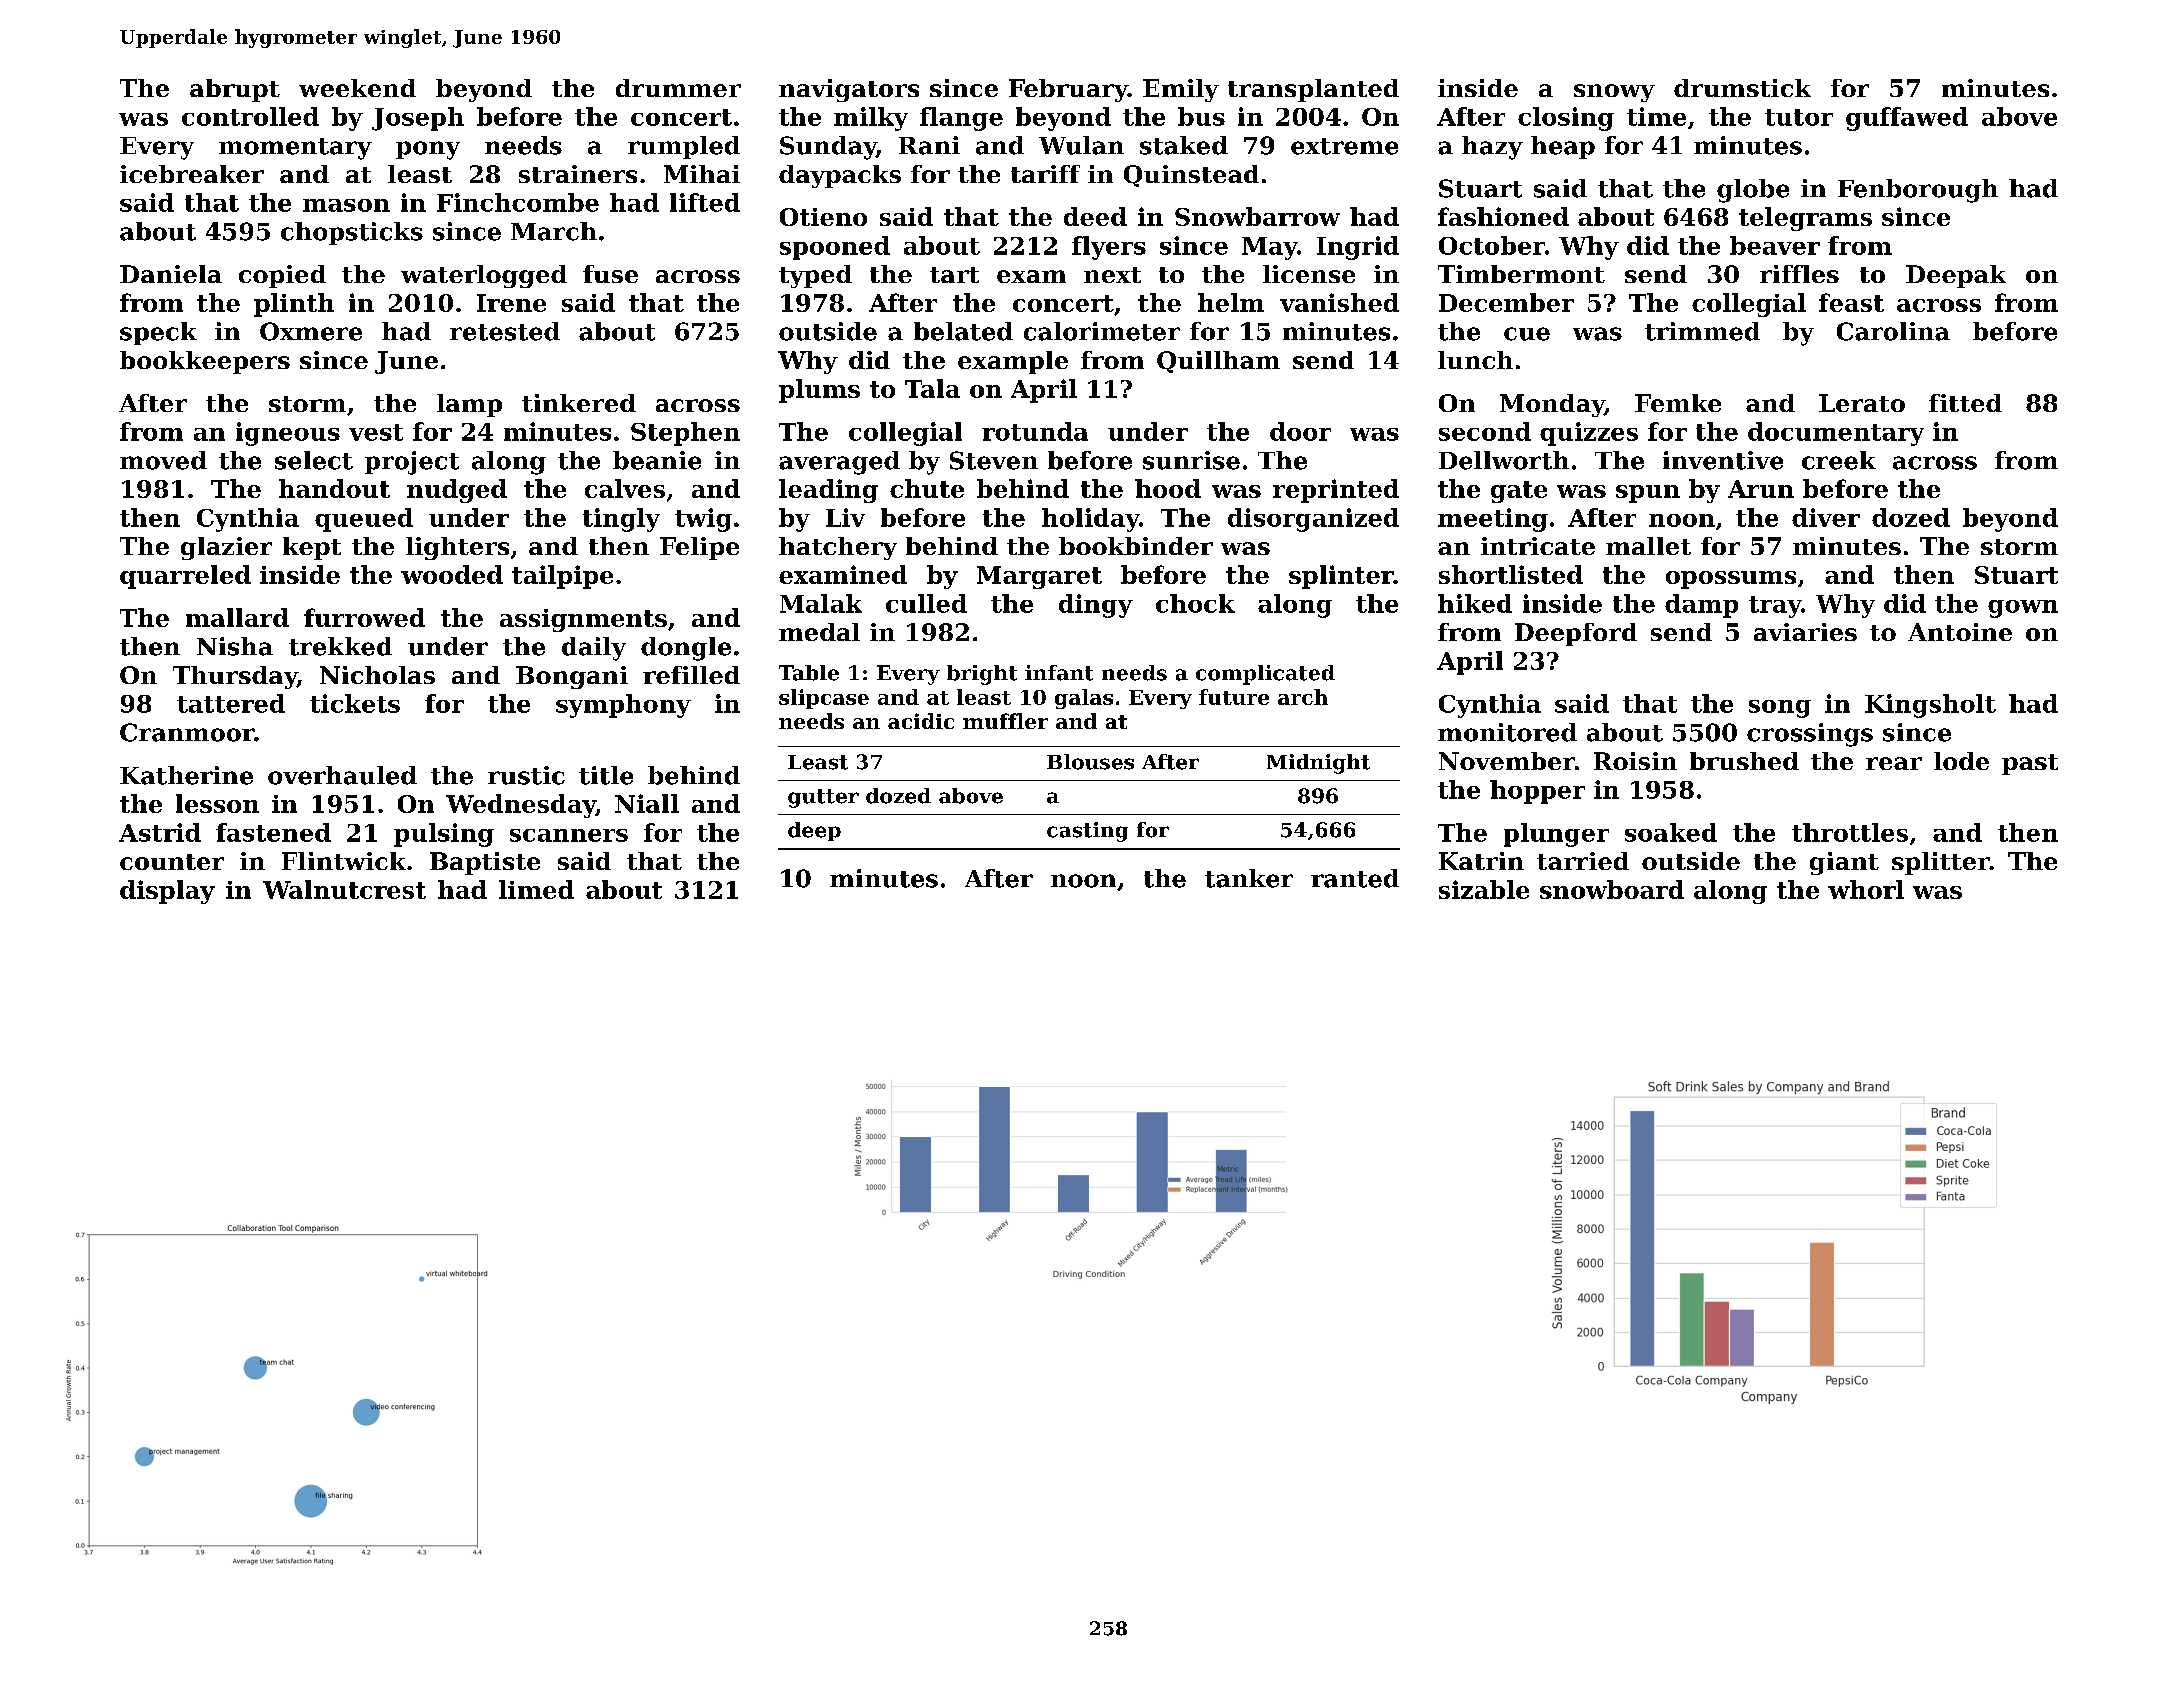 This screenshot has height=1683, width=2178. Describe the element at coordinates (1084, 699) in the screenshot. I see `galas` at that location.
